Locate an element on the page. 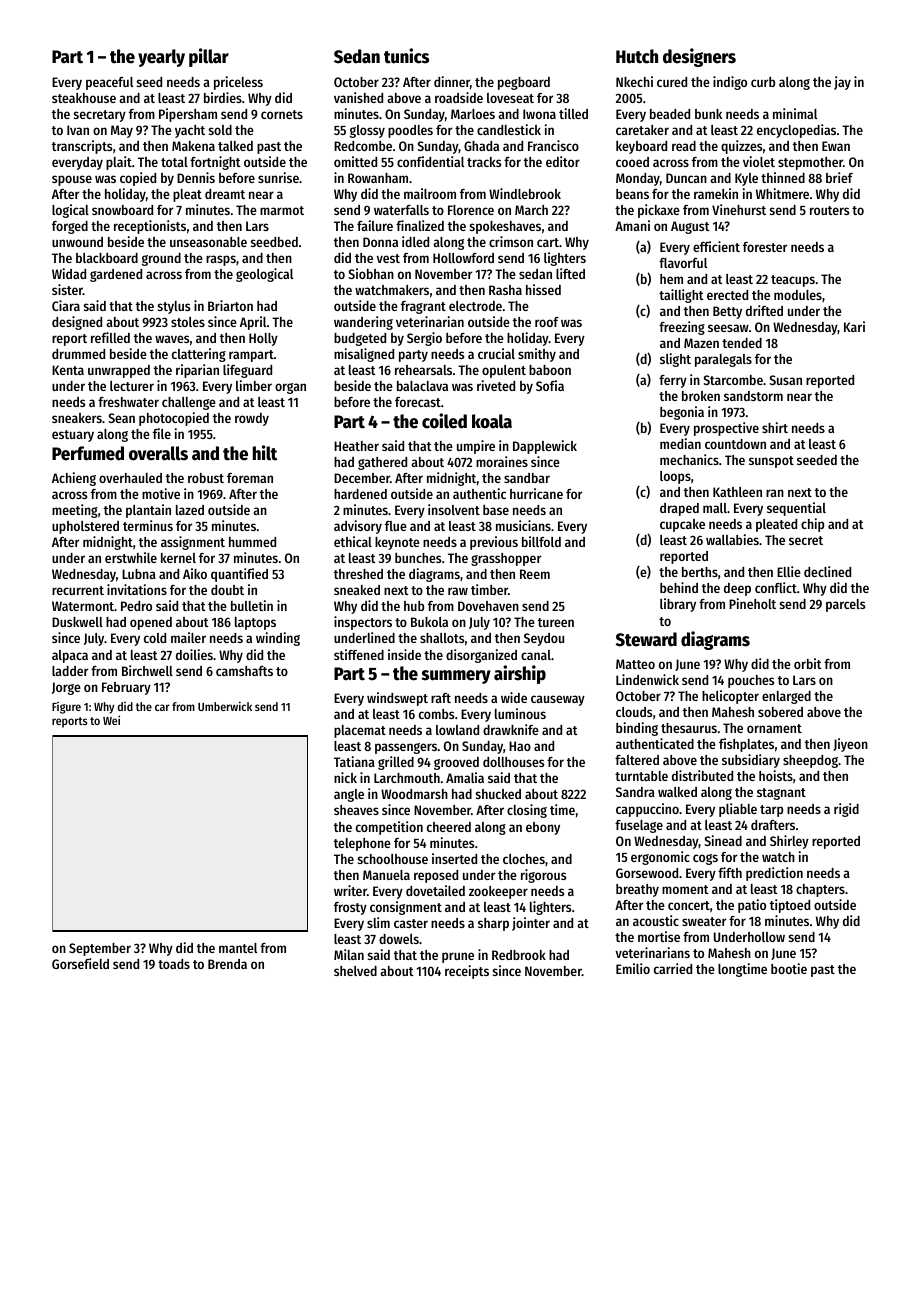 This image has height=1308, width=924. peaceful is located at coordinates (109, 83).
